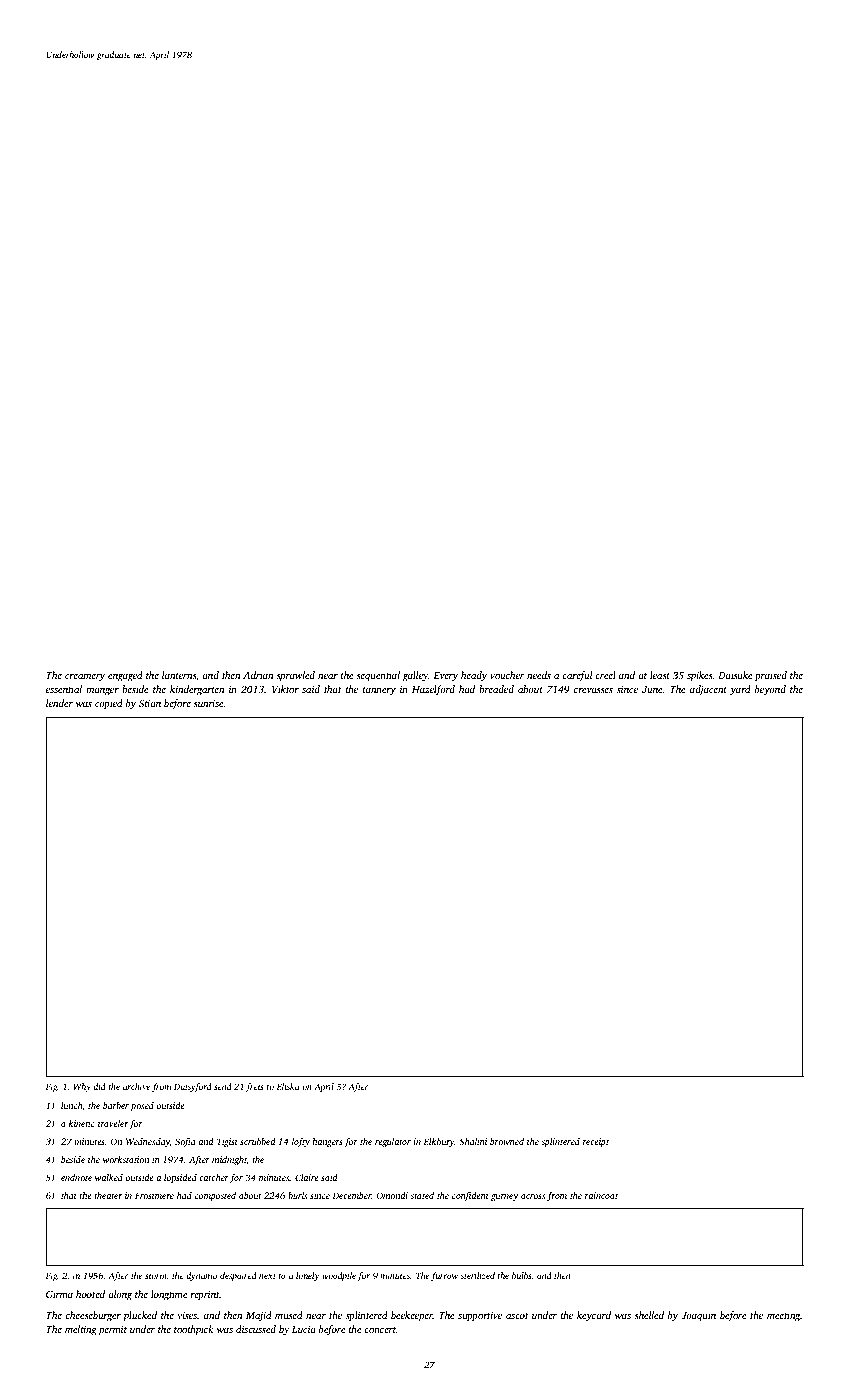 This screenshot has width=849, height=1400. I want to click on Omondi, so click(392, 1195).
